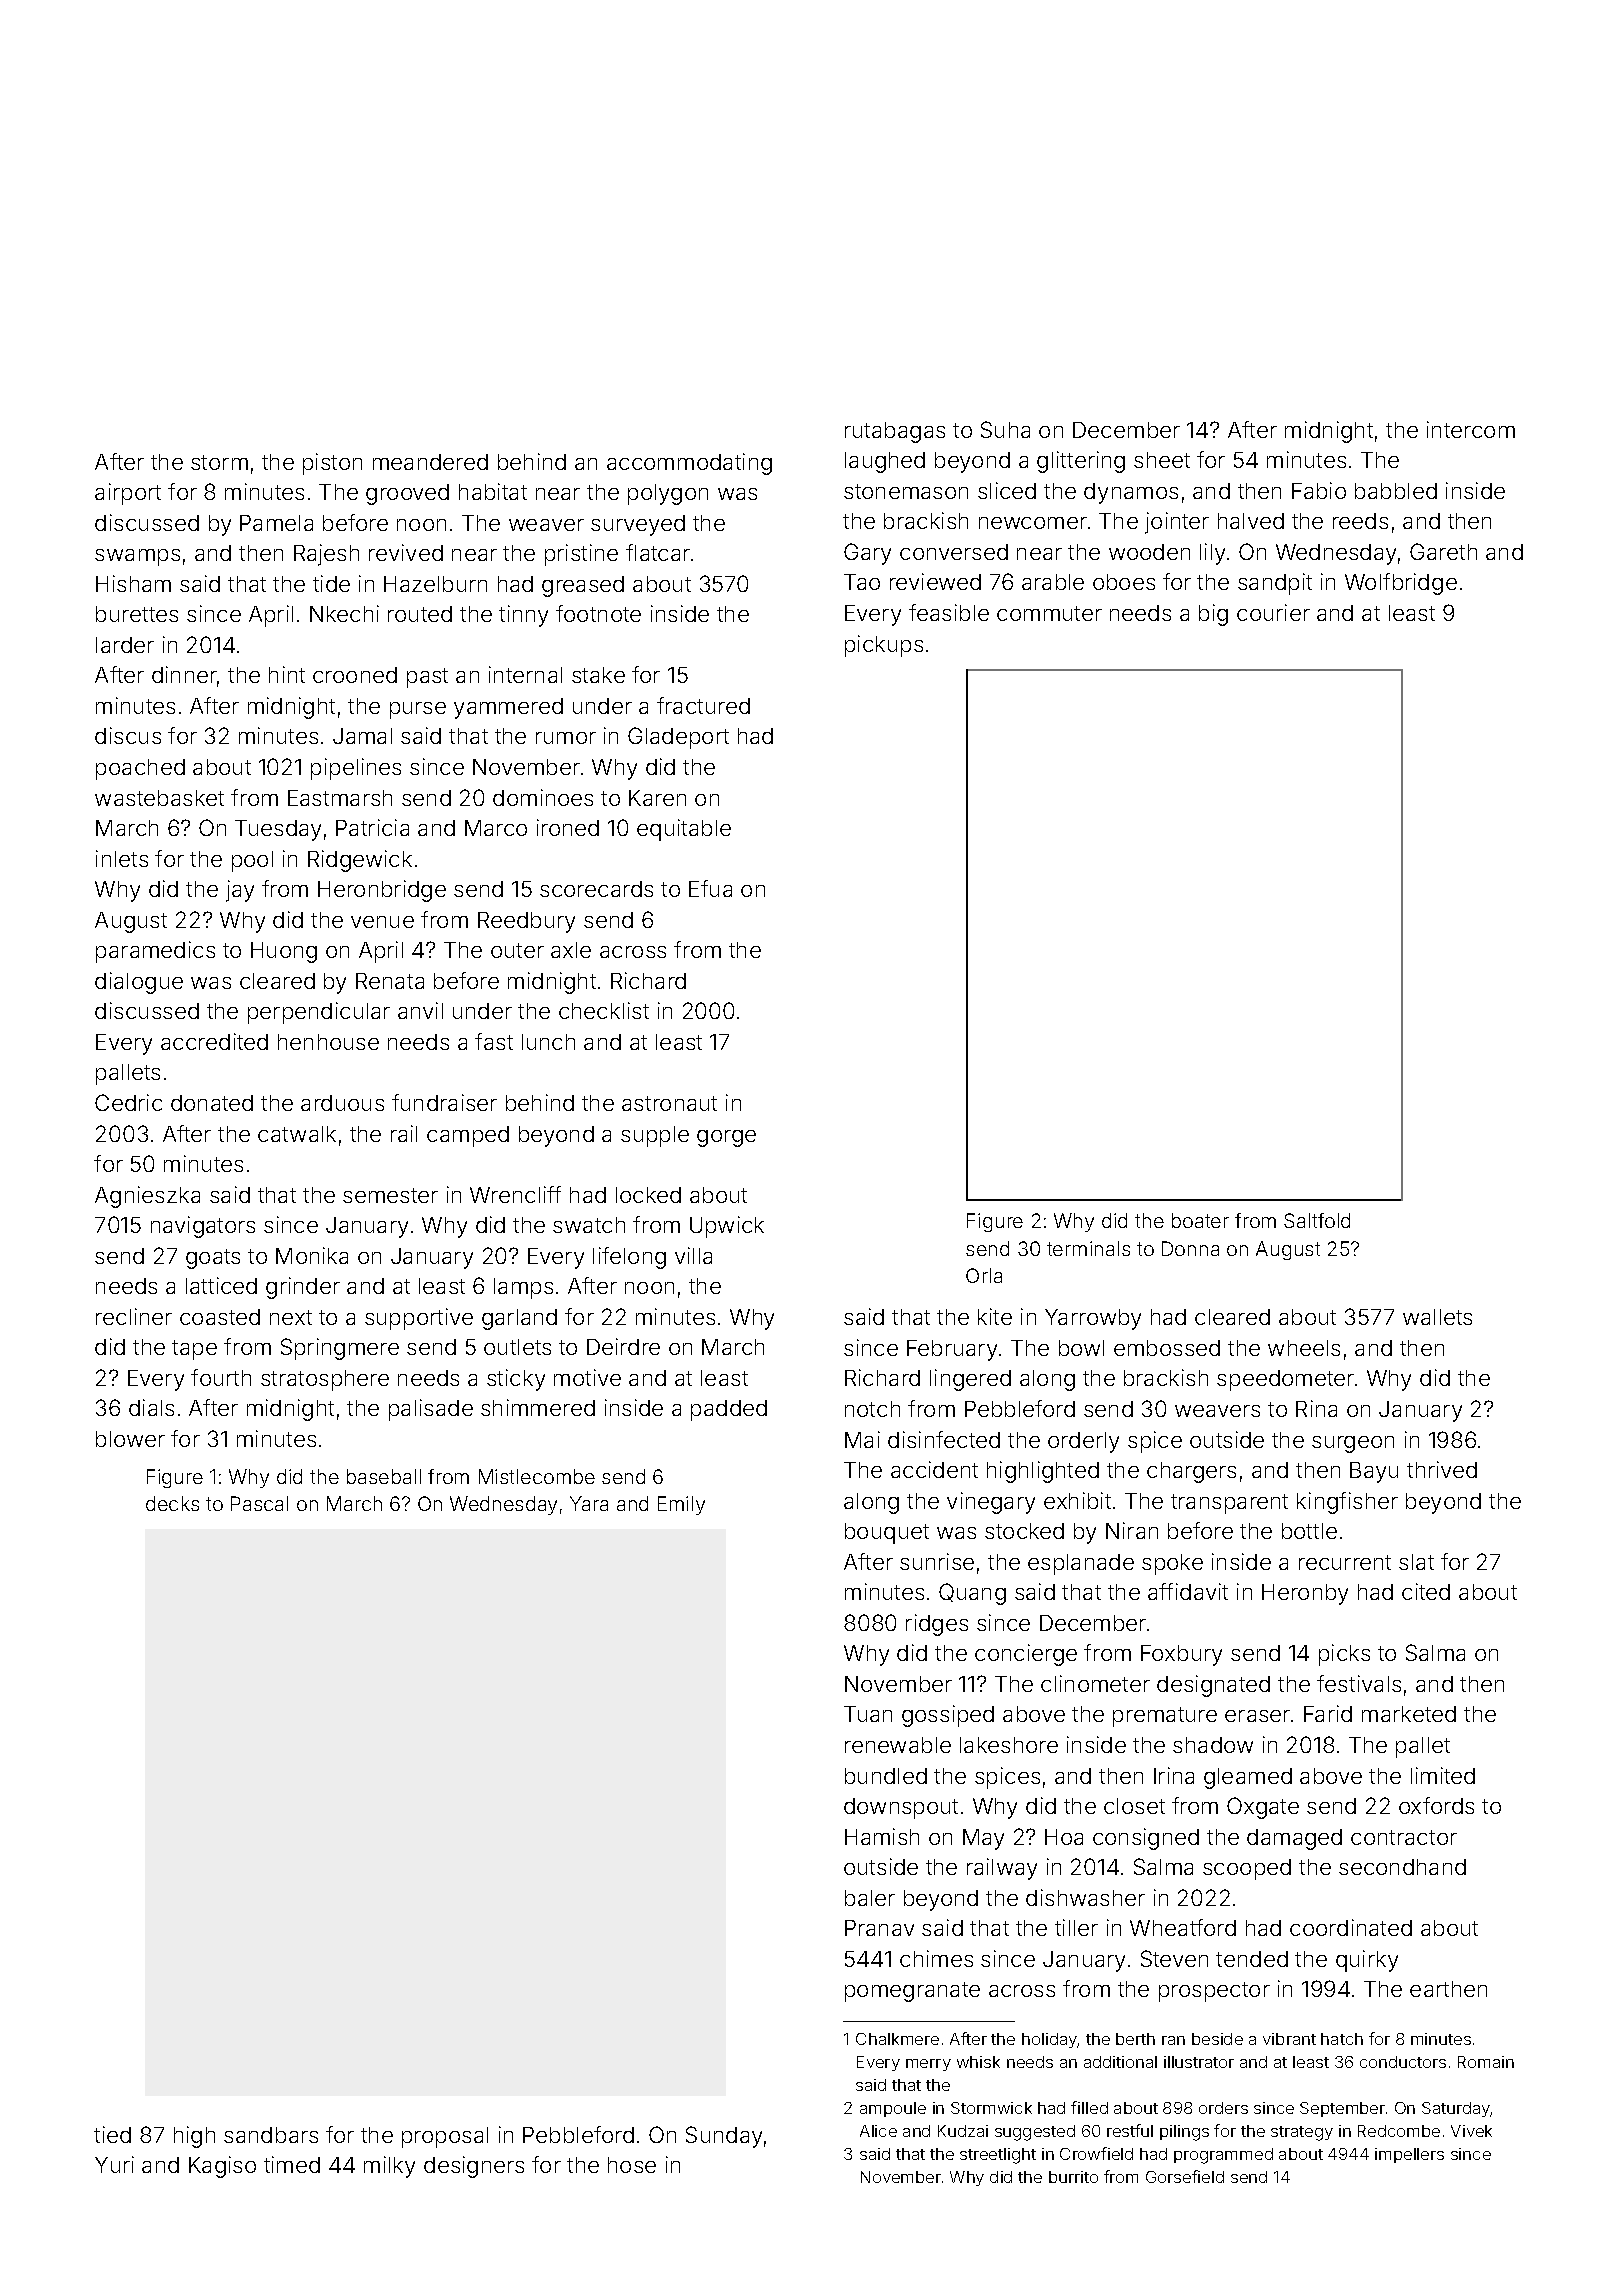  Describe the element at coordinates (1257, 1716) in the image. I see `eraser` at that location.
